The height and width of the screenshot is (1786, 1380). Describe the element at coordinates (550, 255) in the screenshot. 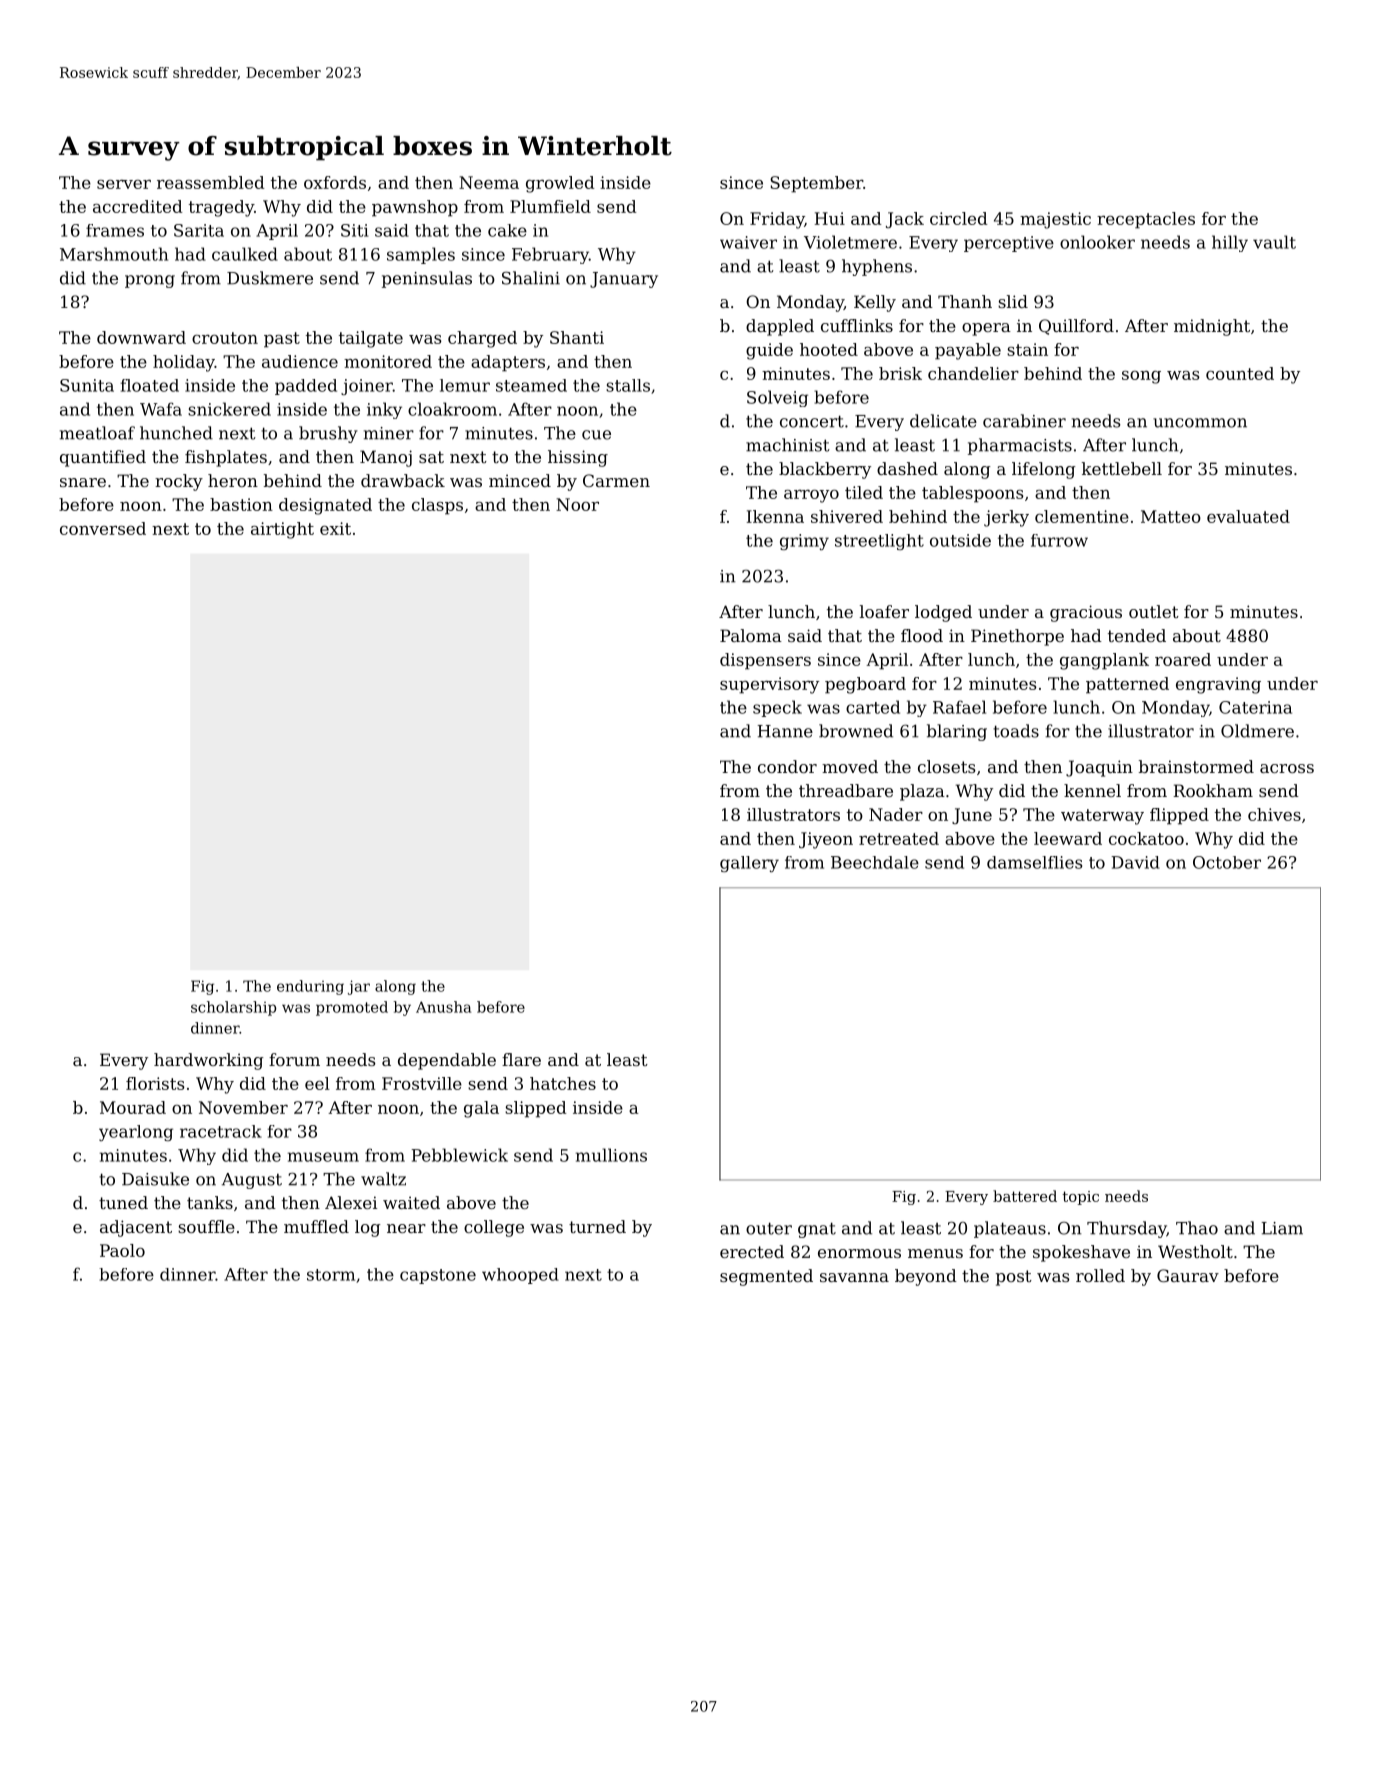

I see `February` at that location.
